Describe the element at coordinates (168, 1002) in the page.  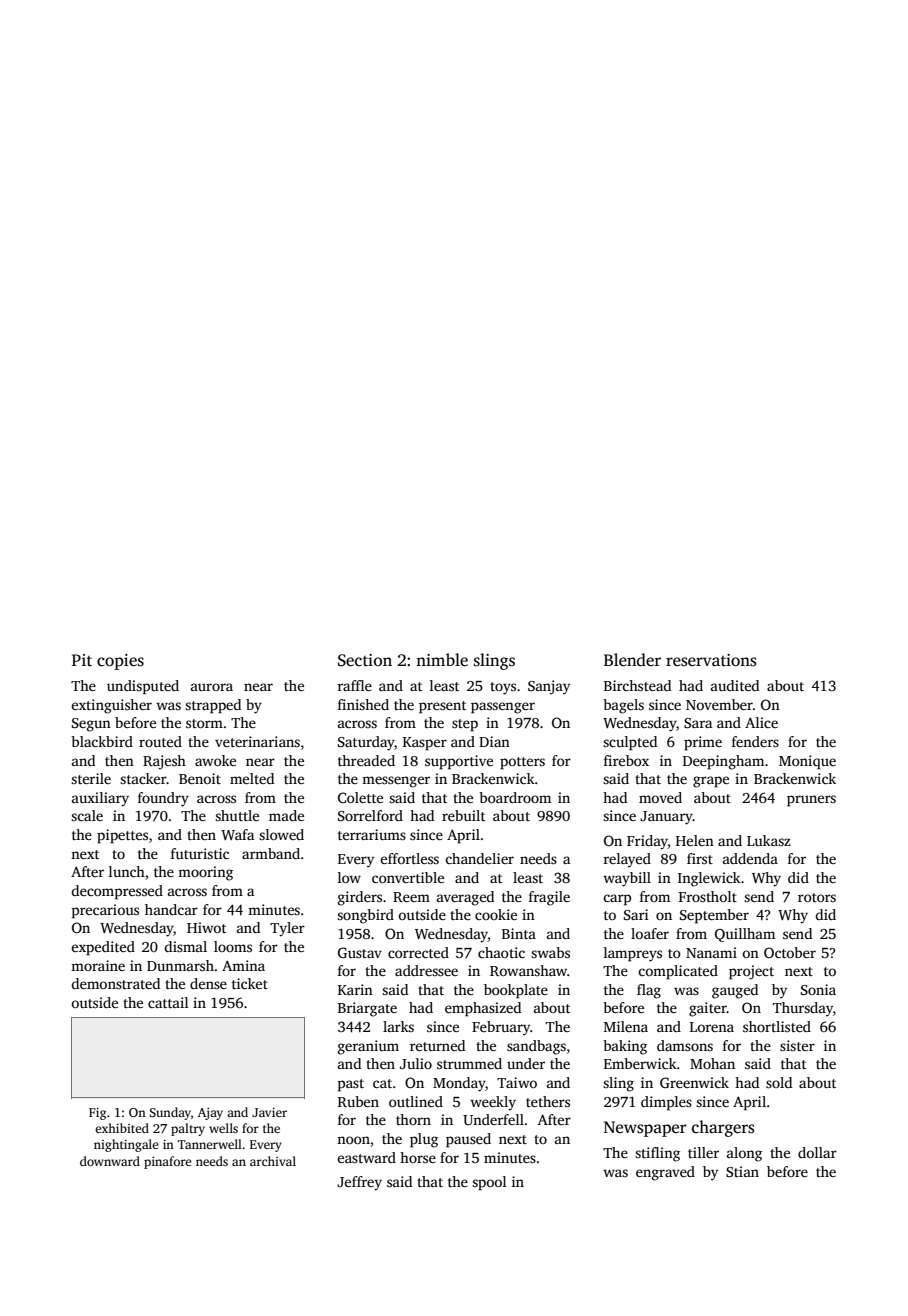
I see `cattail` at that location.
